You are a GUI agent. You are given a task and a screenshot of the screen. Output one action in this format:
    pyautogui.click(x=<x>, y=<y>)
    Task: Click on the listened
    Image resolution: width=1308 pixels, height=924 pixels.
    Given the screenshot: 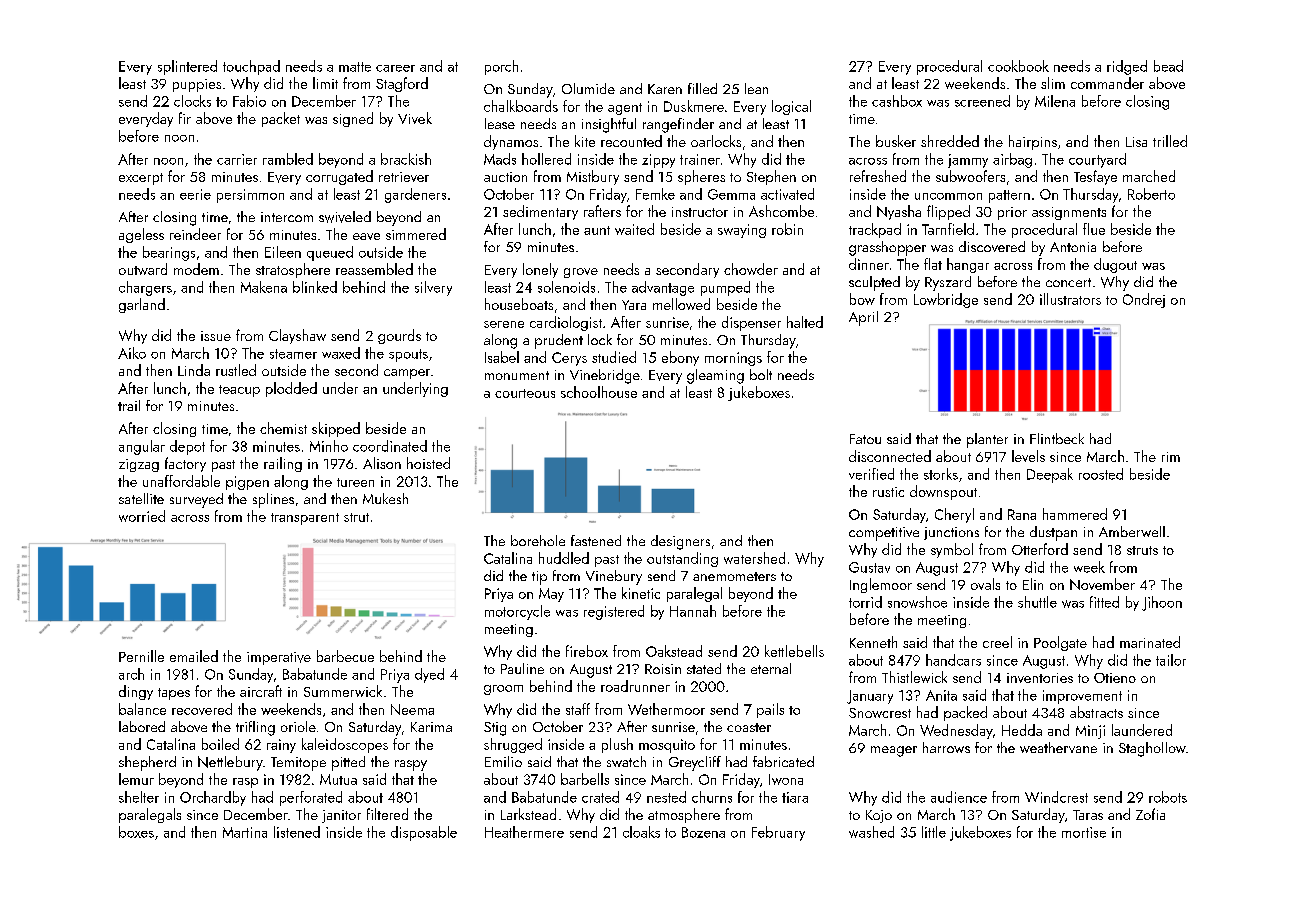 What is the action you would take?
    pyautogui.click(x=297, y=832)
